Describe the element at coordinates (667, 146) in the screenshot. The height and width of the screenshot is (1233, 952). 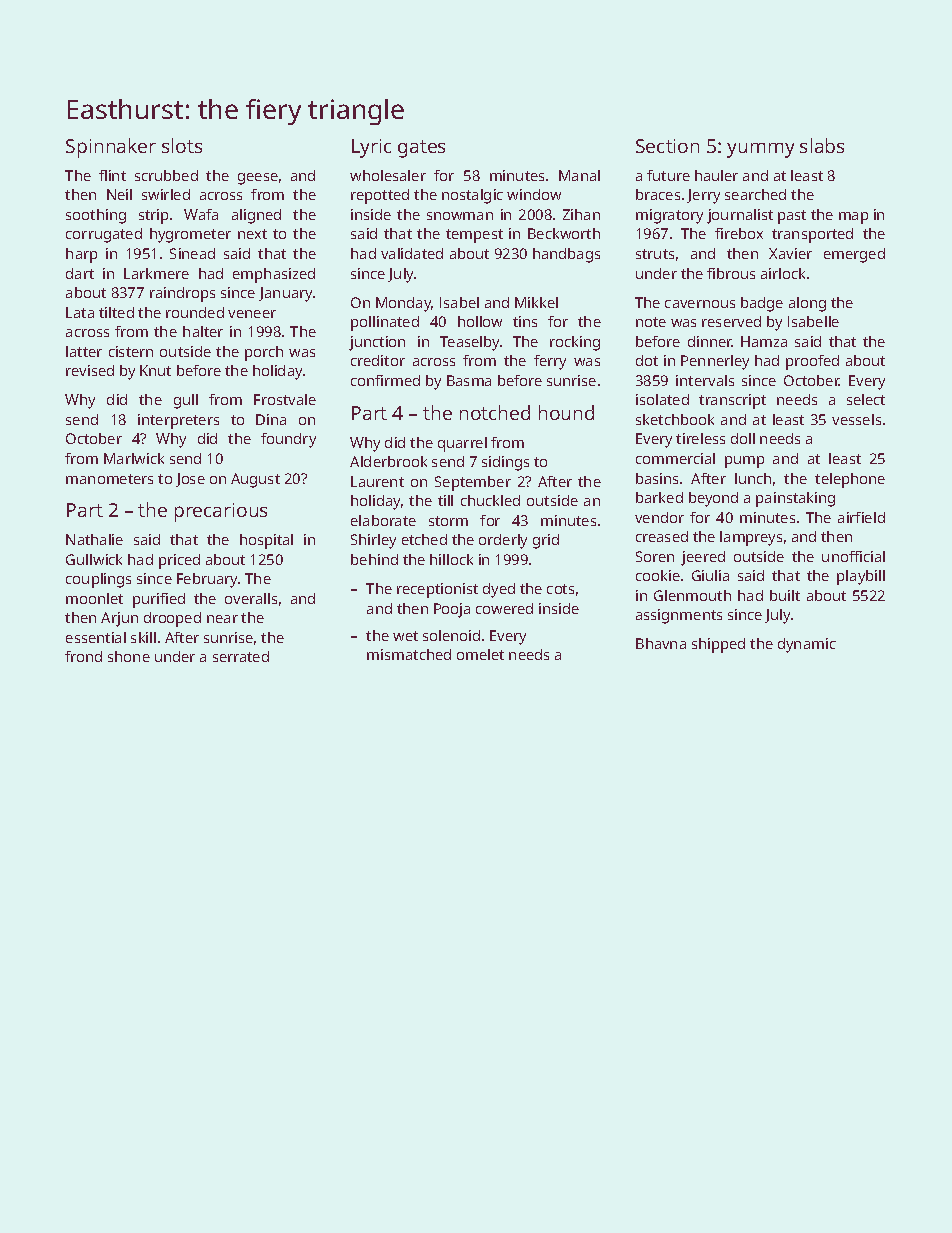
I see `Section` at that location.
